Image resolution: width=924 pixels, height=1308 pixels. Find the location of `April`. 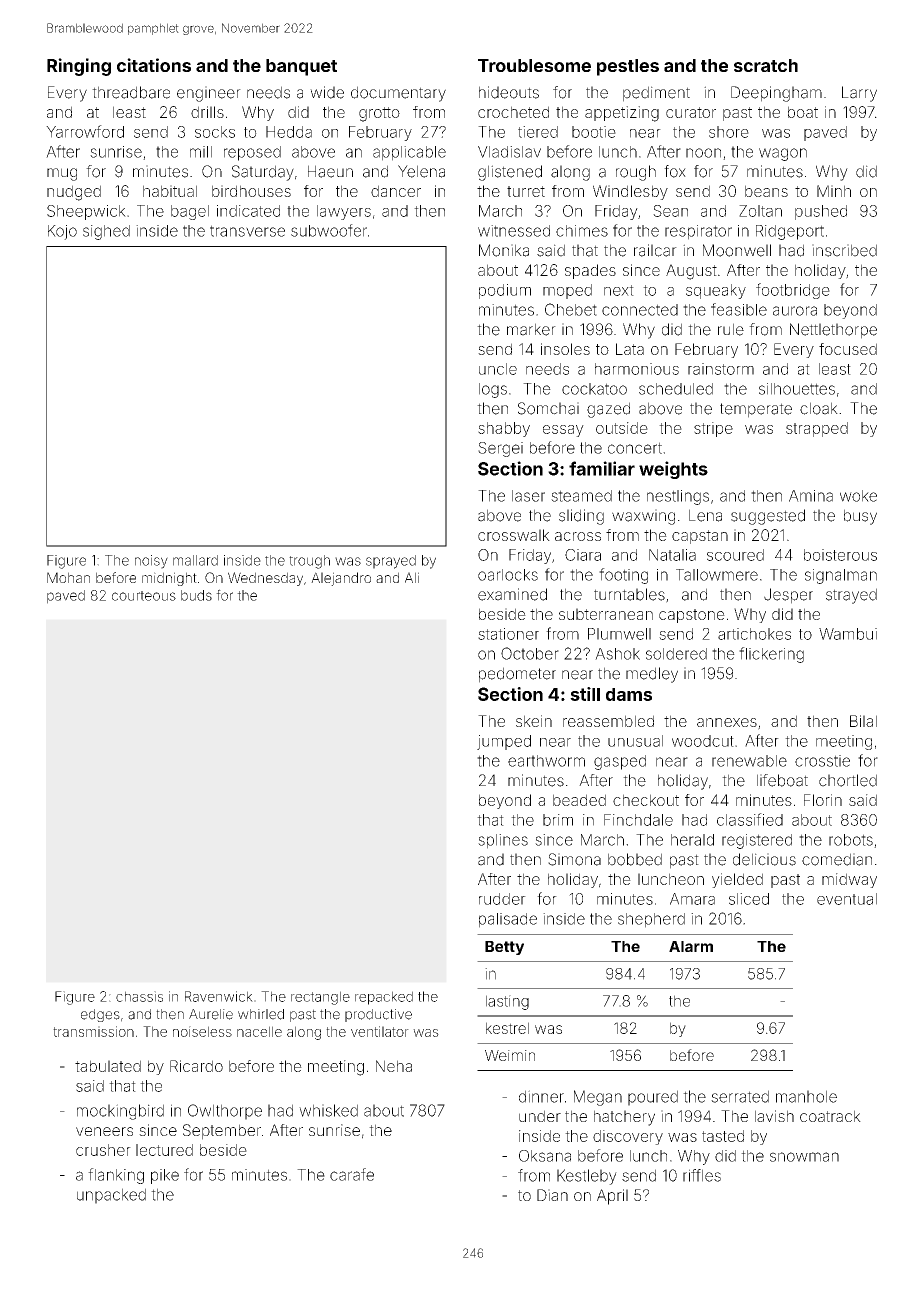

April is located at coordinates (612, 1197).
